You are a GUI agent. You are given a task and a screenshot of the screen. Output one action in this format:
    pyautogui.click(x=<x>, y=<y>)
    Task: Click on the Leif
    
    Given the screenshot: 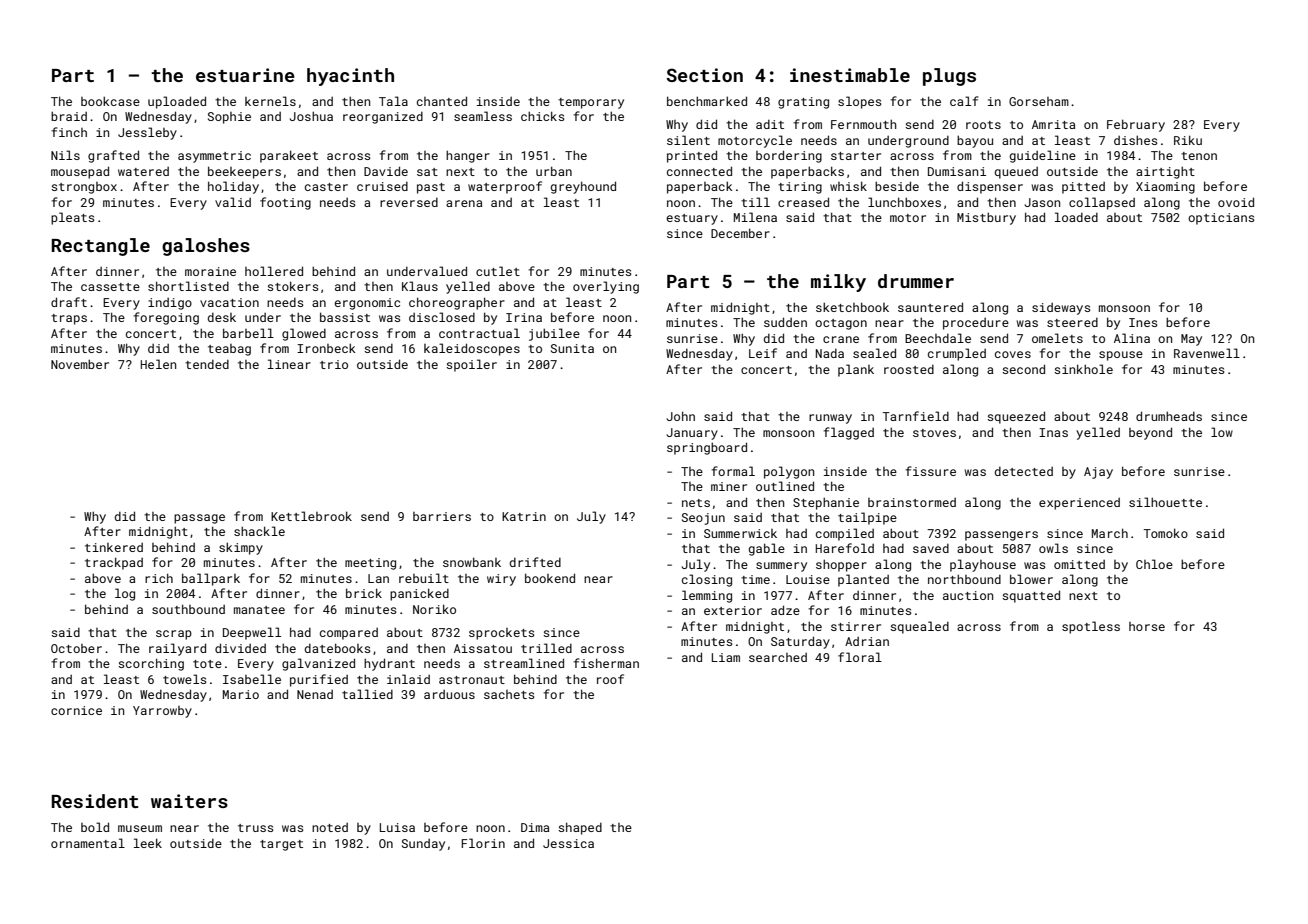 What is the action you would take?
    pyautogui.click(x=763, y=353)
